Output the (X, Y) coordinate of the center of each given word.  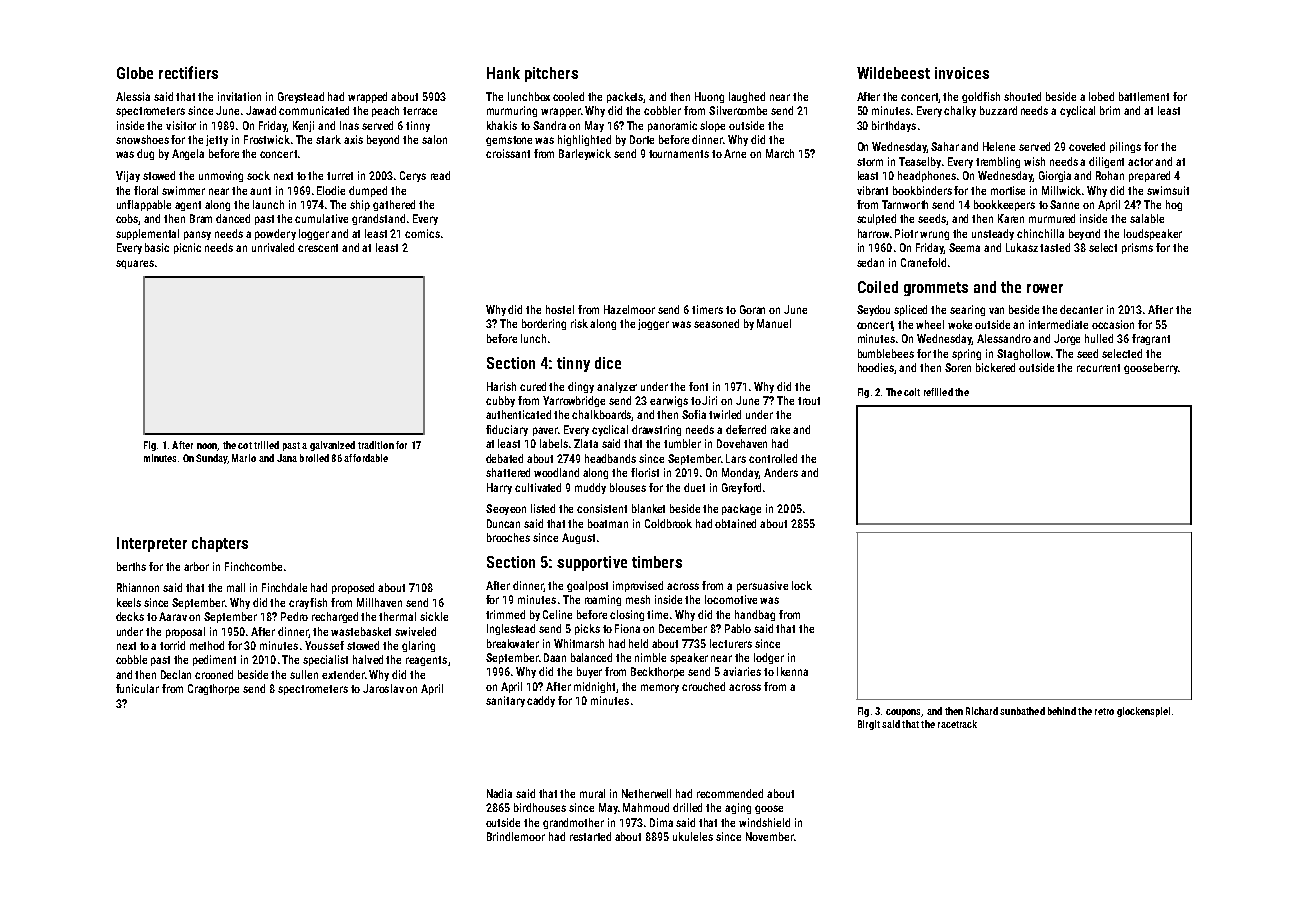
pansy (197, 235)
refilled (938, 392)
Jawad (261, 110)
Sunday (211, 459)
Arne (735, 153)
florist (645, 472)
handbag (755, 615)
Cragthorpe (213, 689)
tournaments (679, 154)
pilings (1125, 147)
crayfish (308, 603)
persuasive (762, 586)
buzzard (998, 110)
